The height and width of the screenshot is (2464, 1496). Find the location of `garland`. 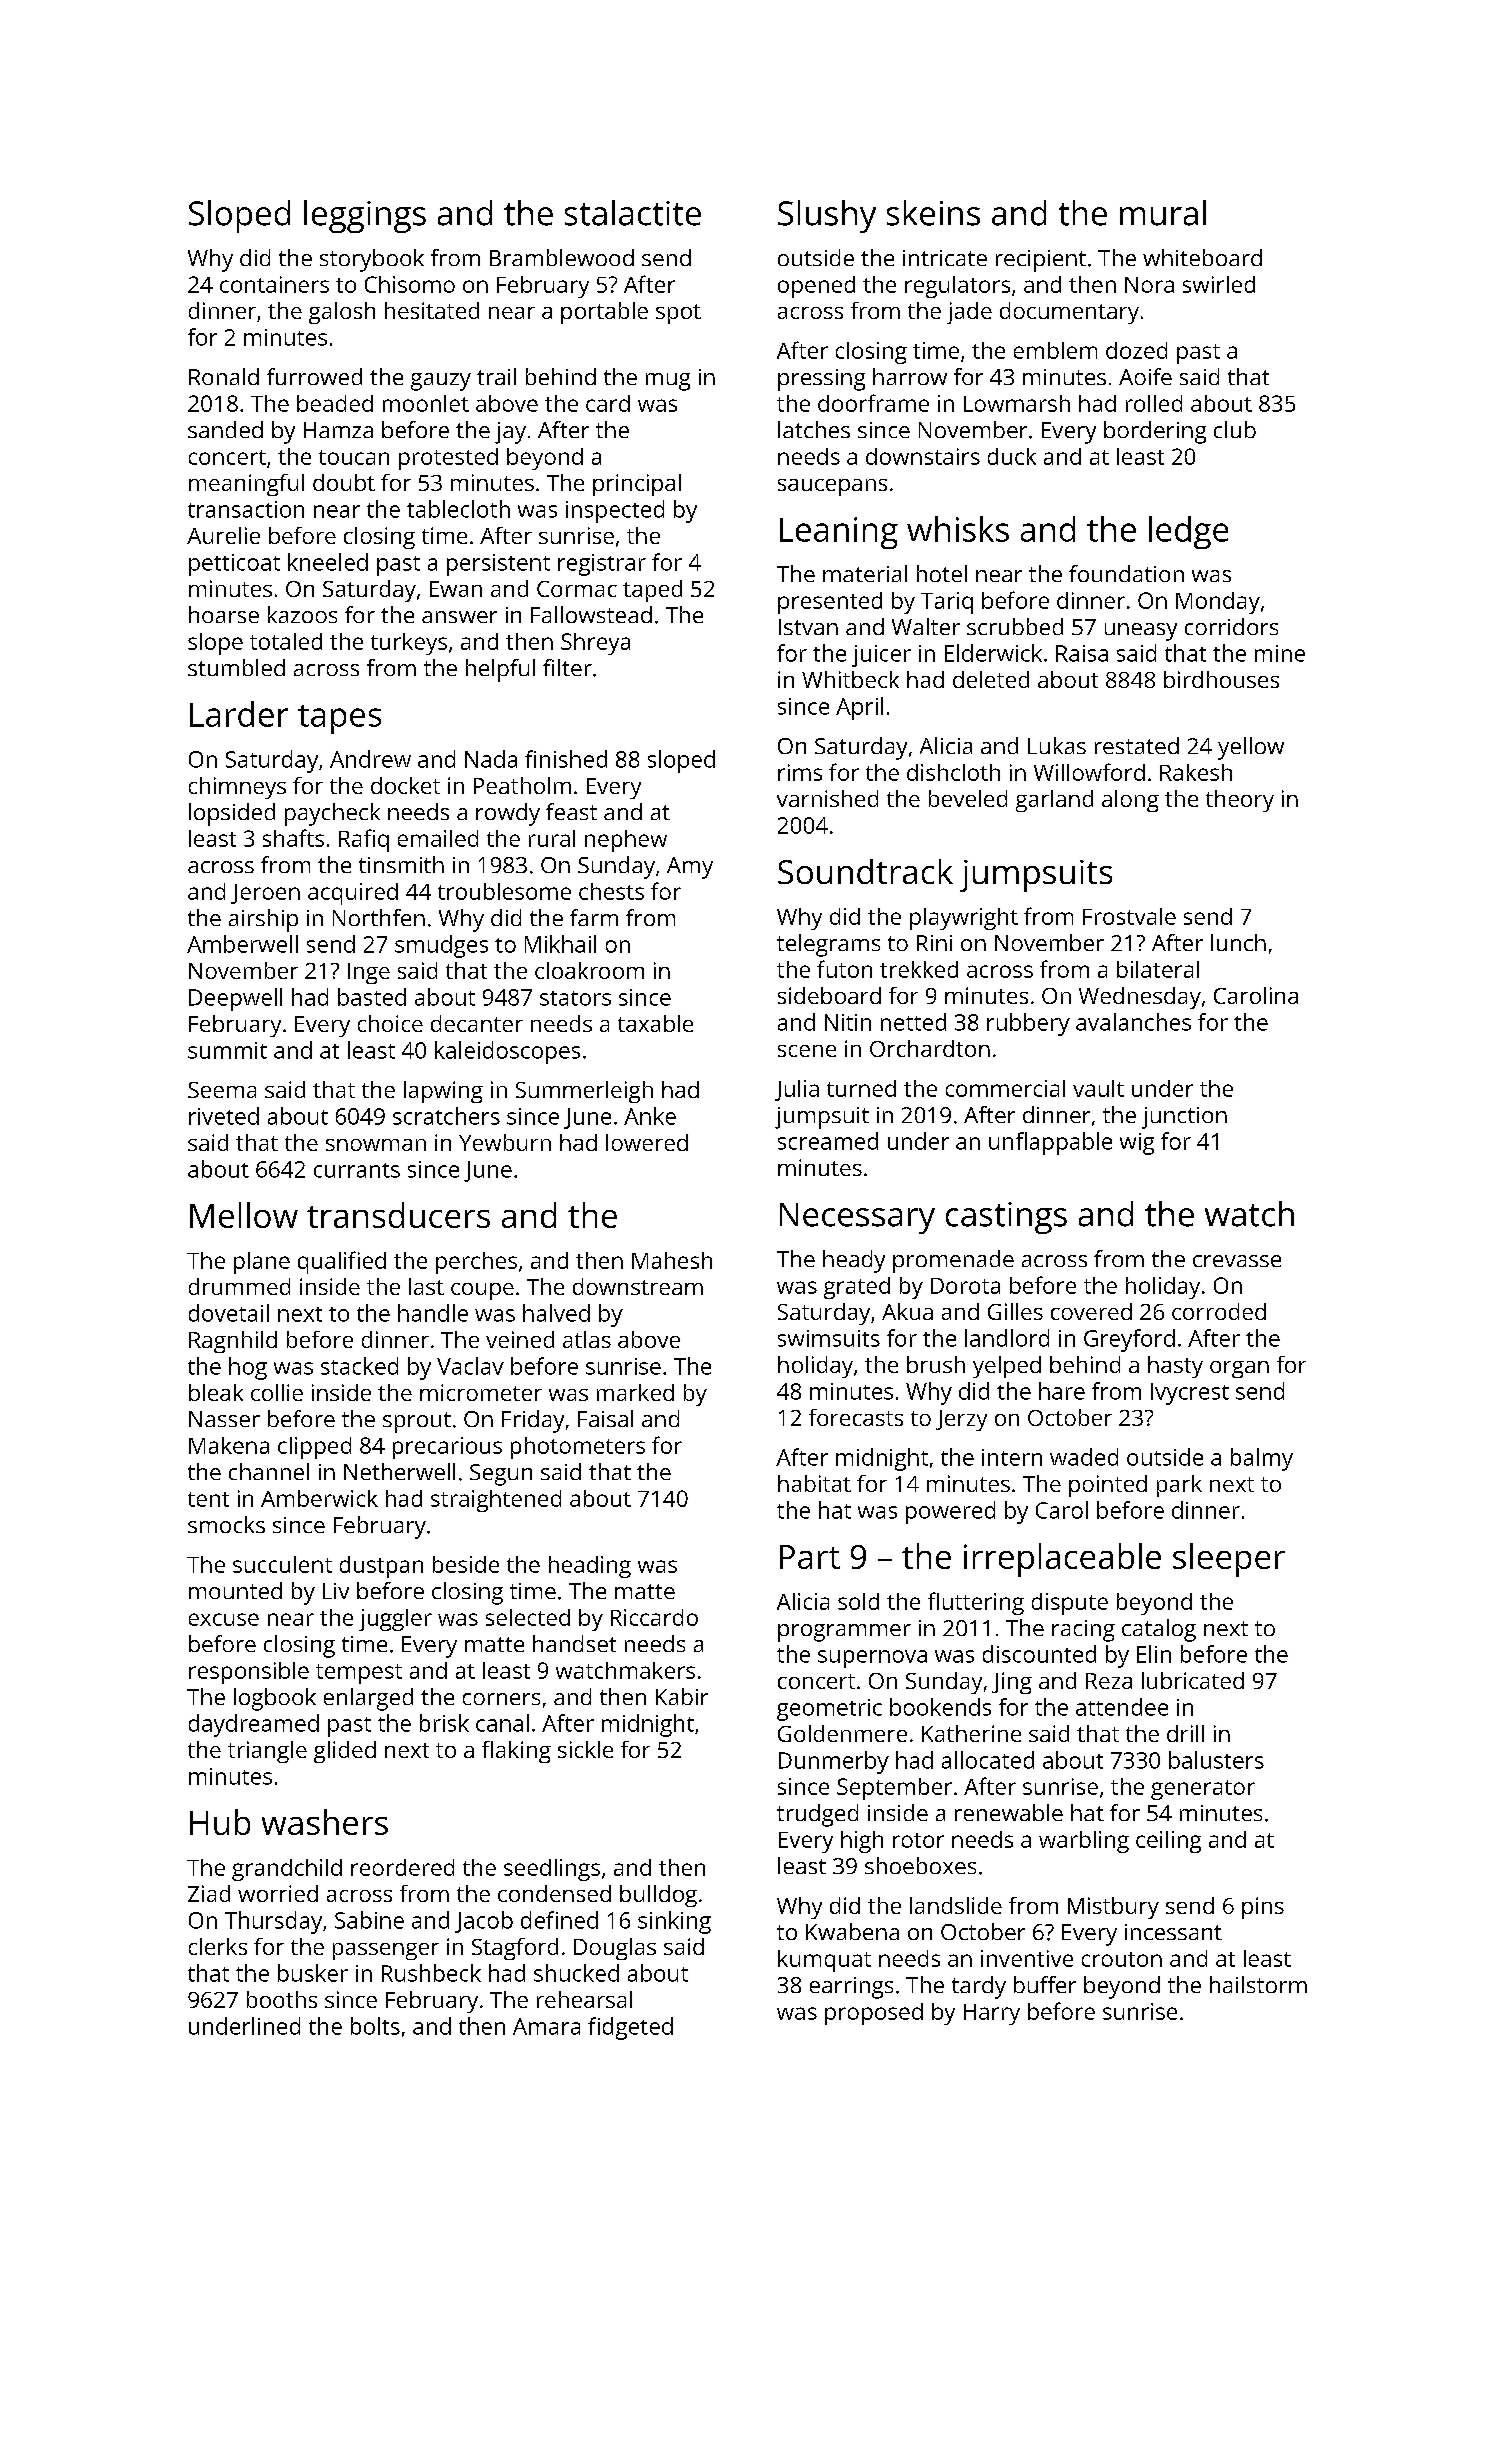

garland is located at coordinates (1054, 801).
